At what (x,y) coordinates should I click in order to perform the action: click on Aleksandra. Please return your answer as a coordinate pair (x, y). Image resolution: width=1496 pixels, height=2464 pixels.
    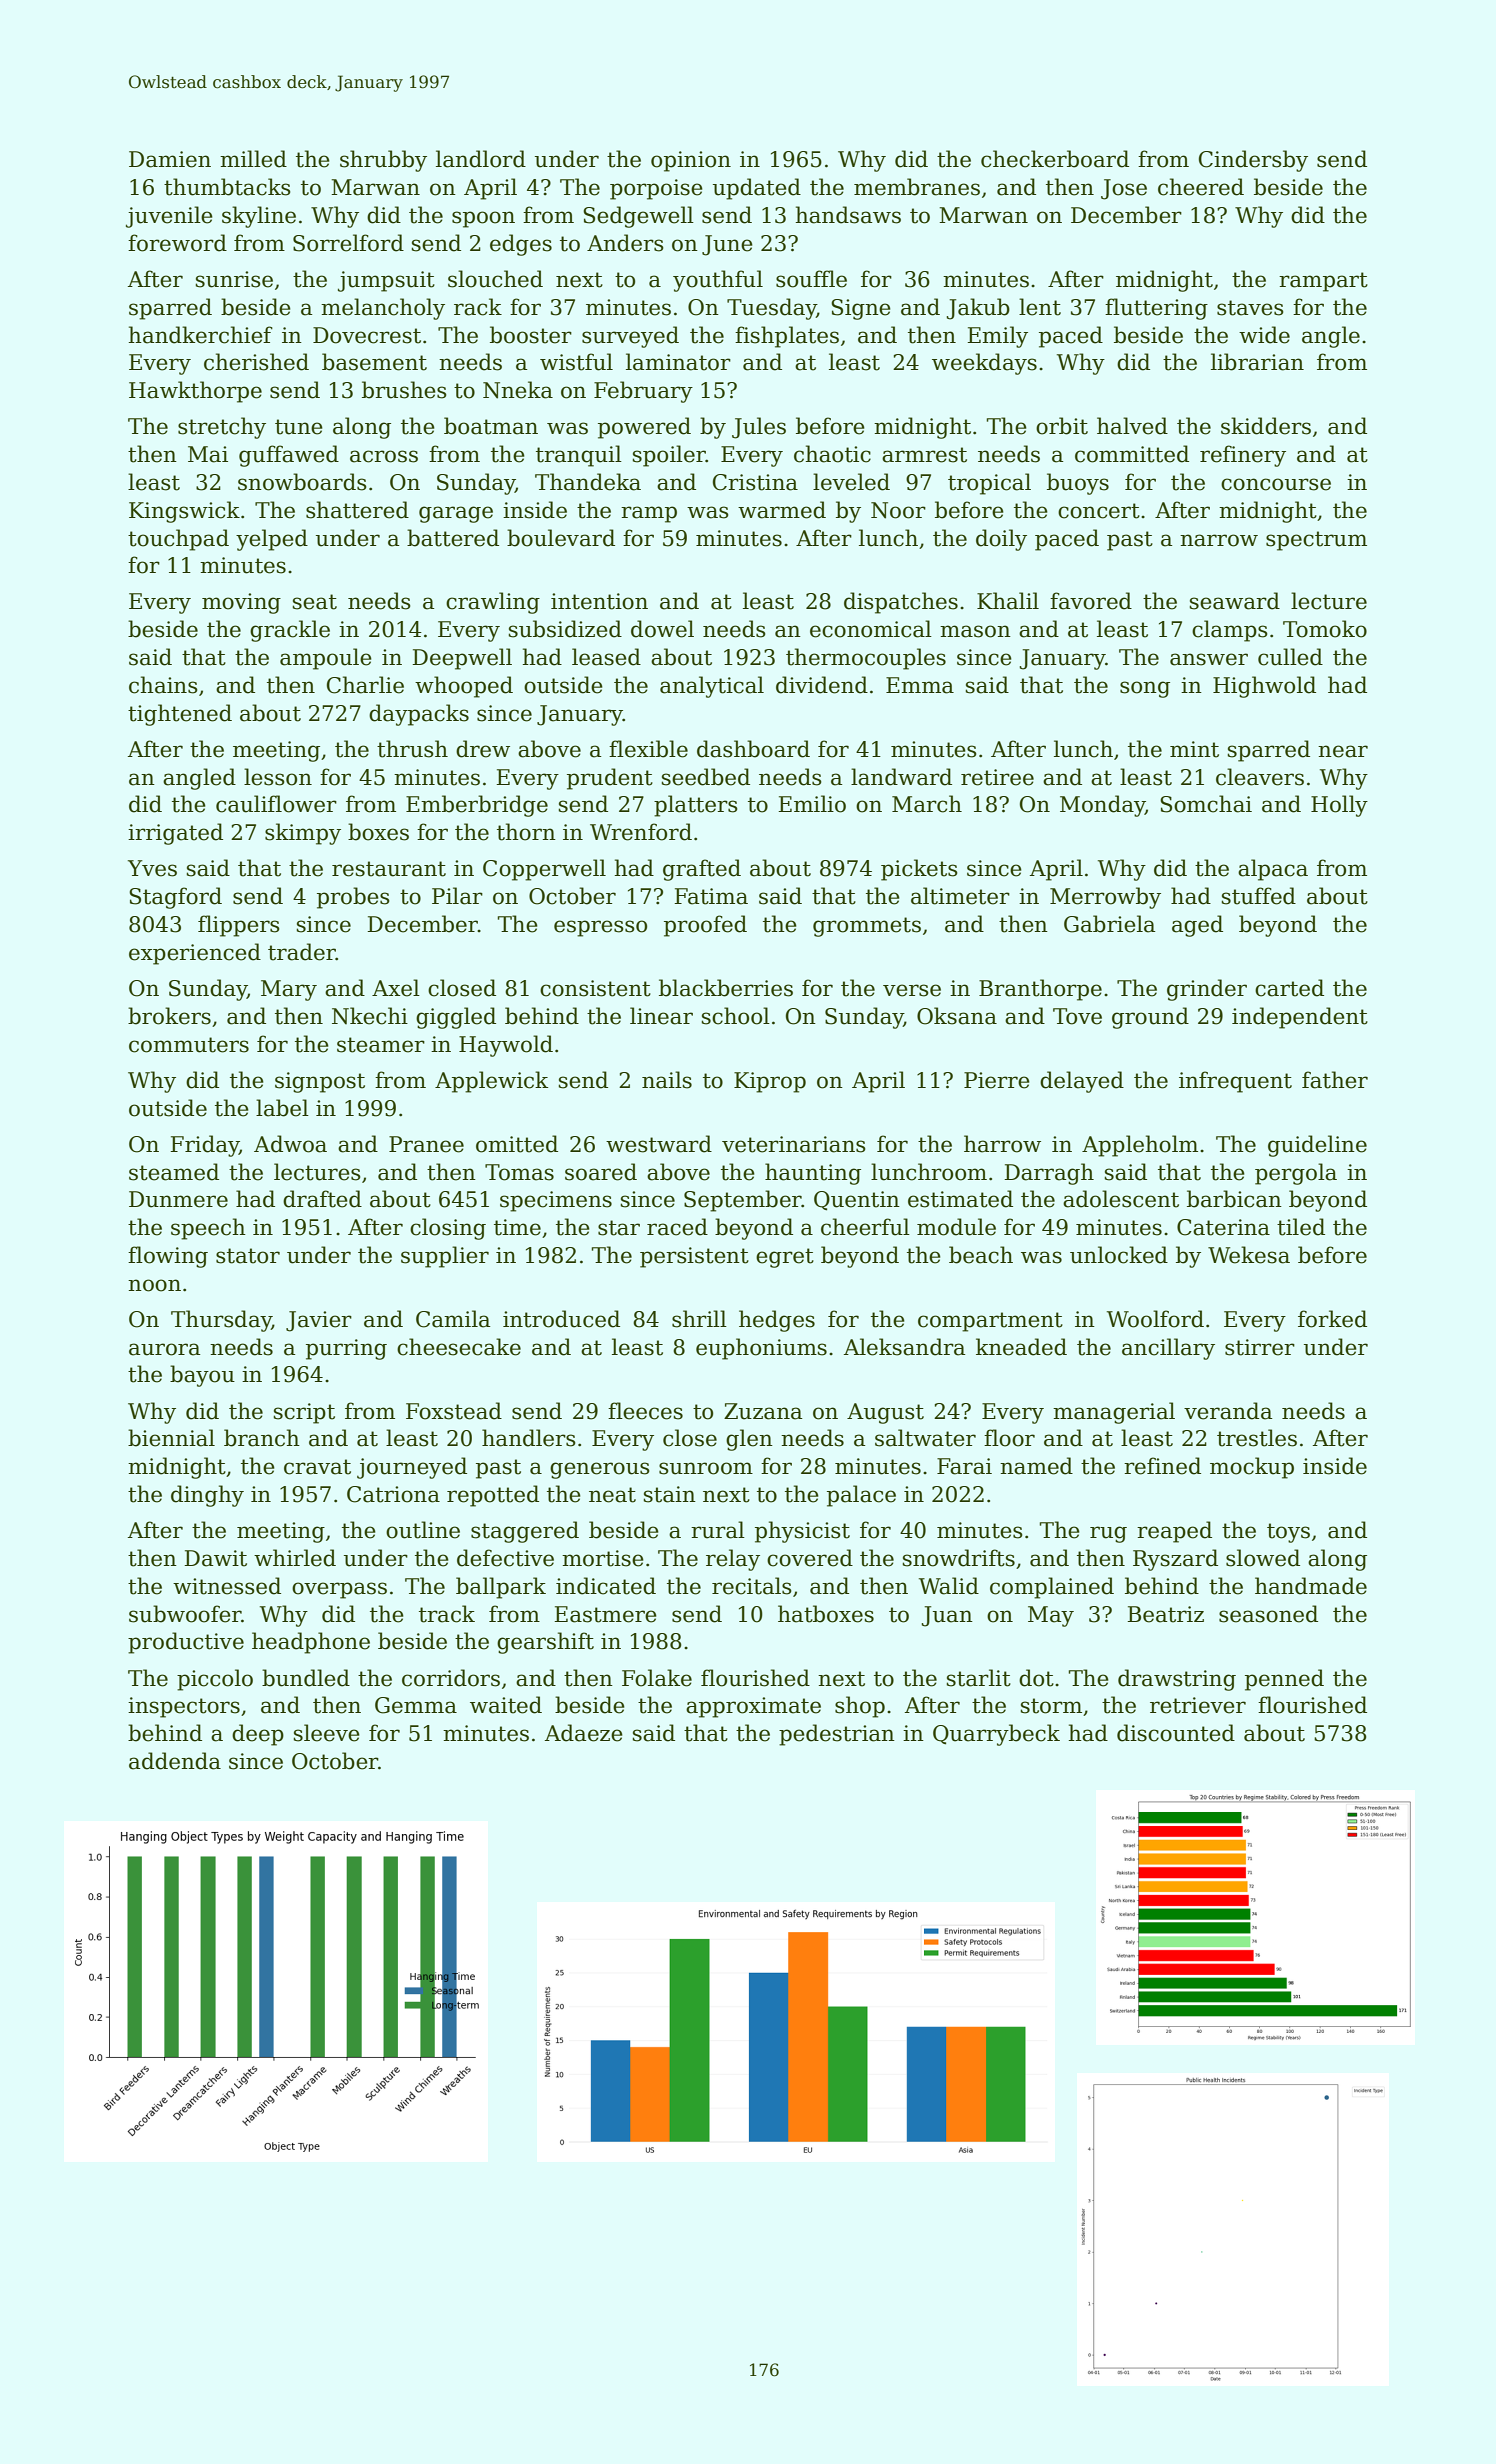
    Looking at the image, I should click on (904, 1347).
